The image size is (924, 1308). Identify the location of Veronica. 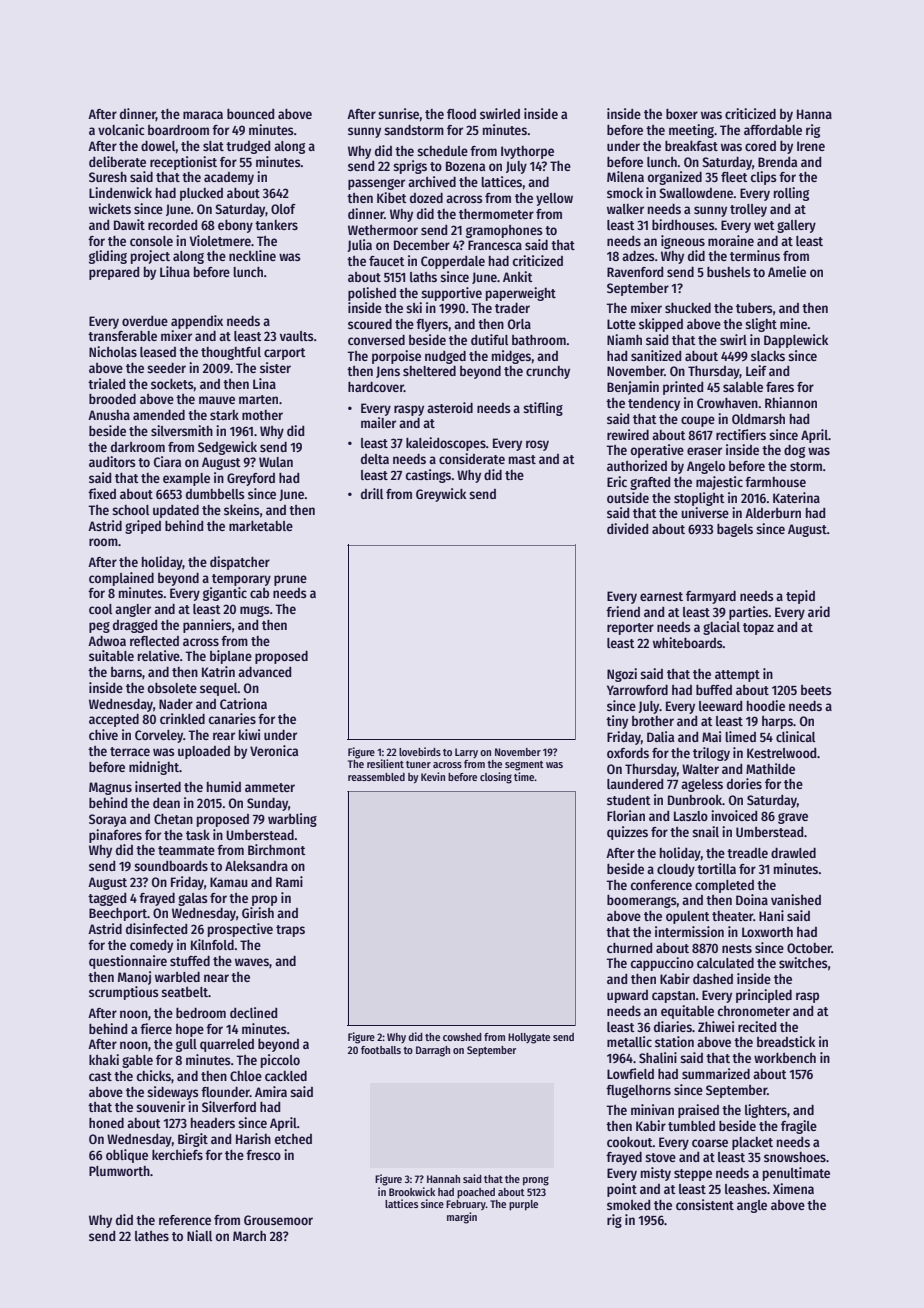
(274, 750).
